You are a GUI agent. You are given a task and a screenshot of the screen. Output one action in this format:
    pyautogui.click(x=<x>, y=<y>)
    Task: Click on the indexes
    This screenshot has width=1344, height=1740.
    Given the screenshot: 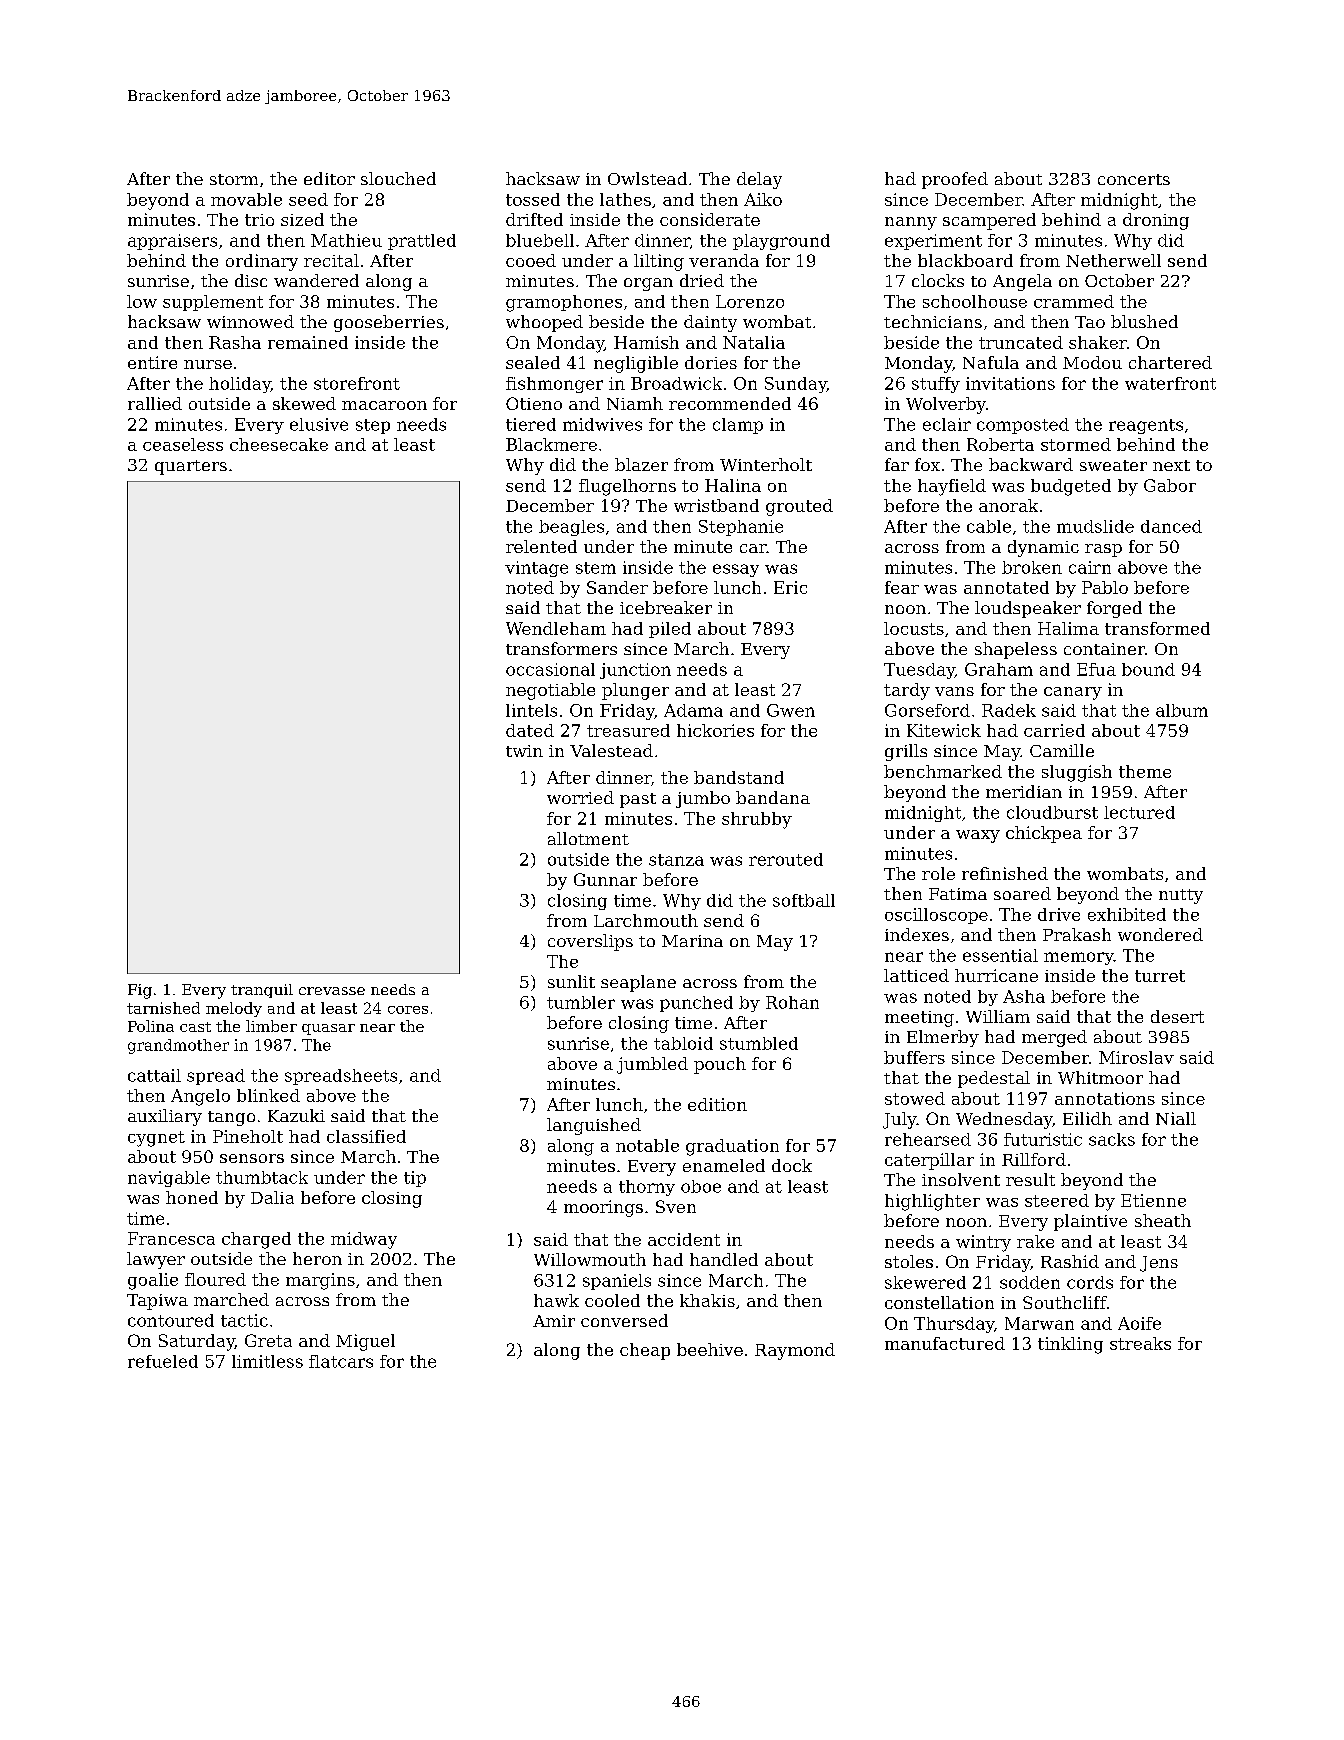 What is the action you would take?
    pyautogui.click(x=917, y=934)
